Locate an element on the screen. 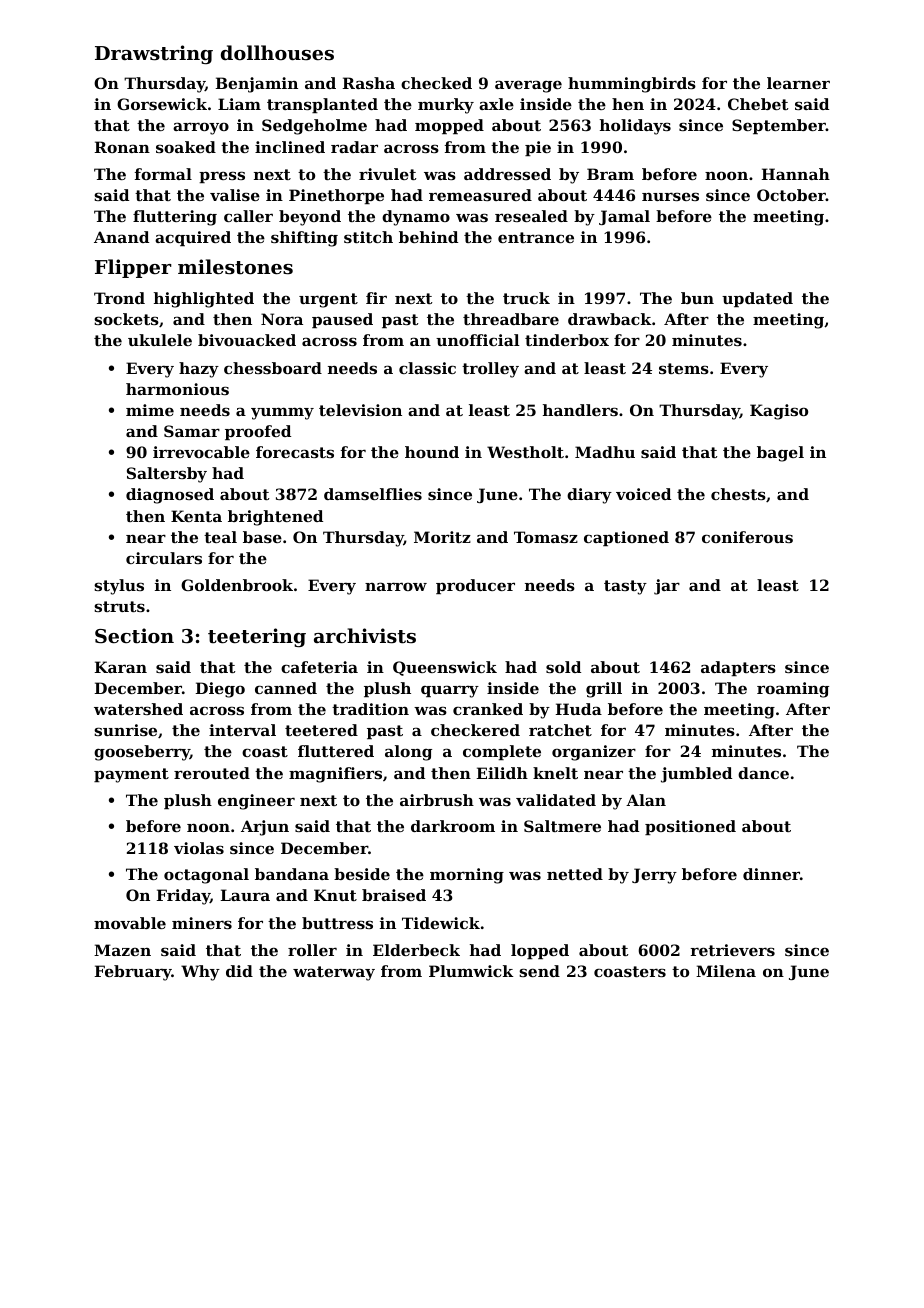  dollhouses is located at coordinates (277, 52).
